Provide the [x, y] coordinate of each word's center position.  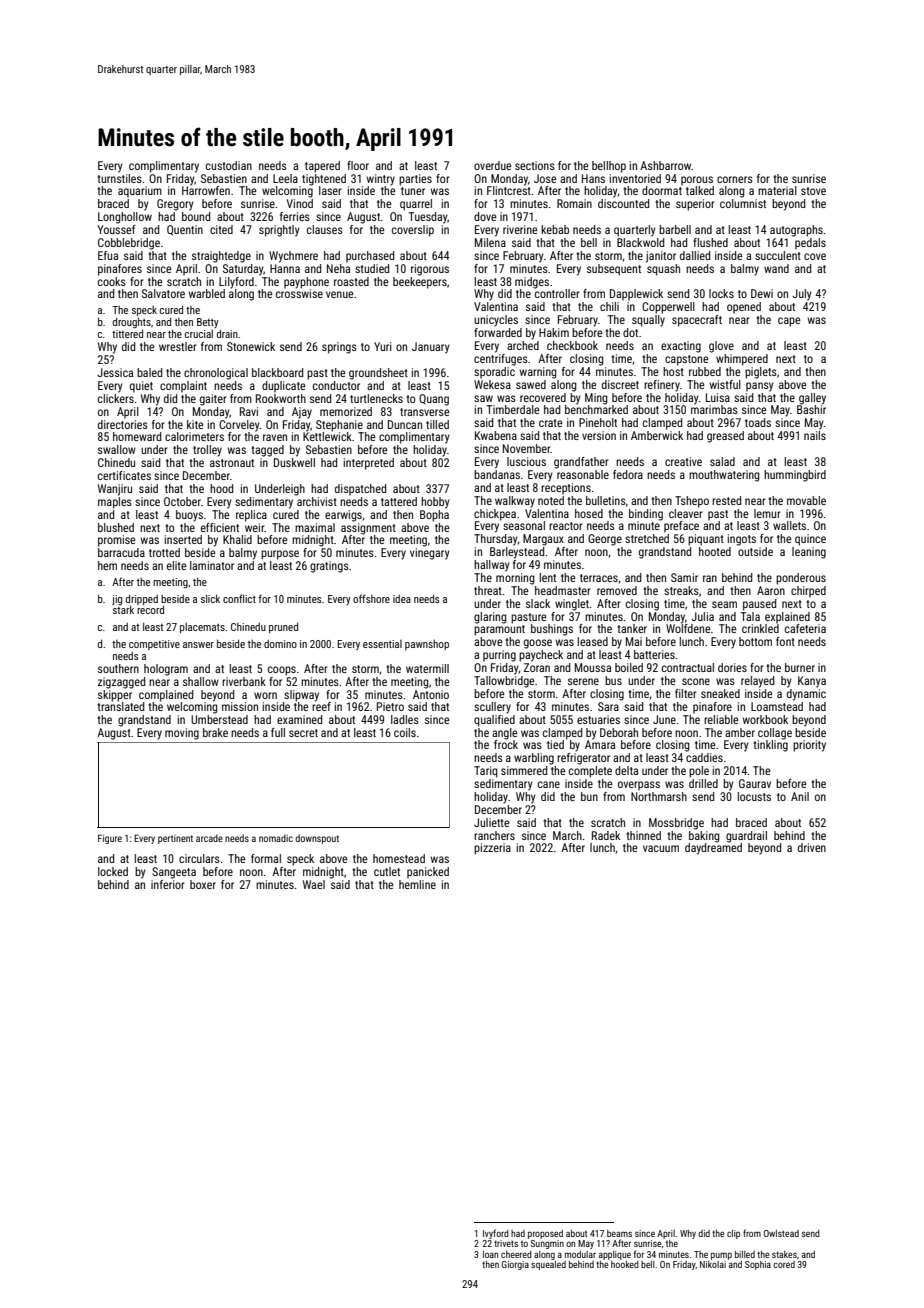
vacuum [661, 848]
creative [683, 461]
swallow [117, 449]
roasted [351, 281]
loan [490, 1254]
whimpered [742, 360]
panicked [428, 873]
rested [726, 500]
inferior [168, 884]
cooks [112, 281]
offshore [371, 598]
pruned [283, 627]
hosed [589, 513]
